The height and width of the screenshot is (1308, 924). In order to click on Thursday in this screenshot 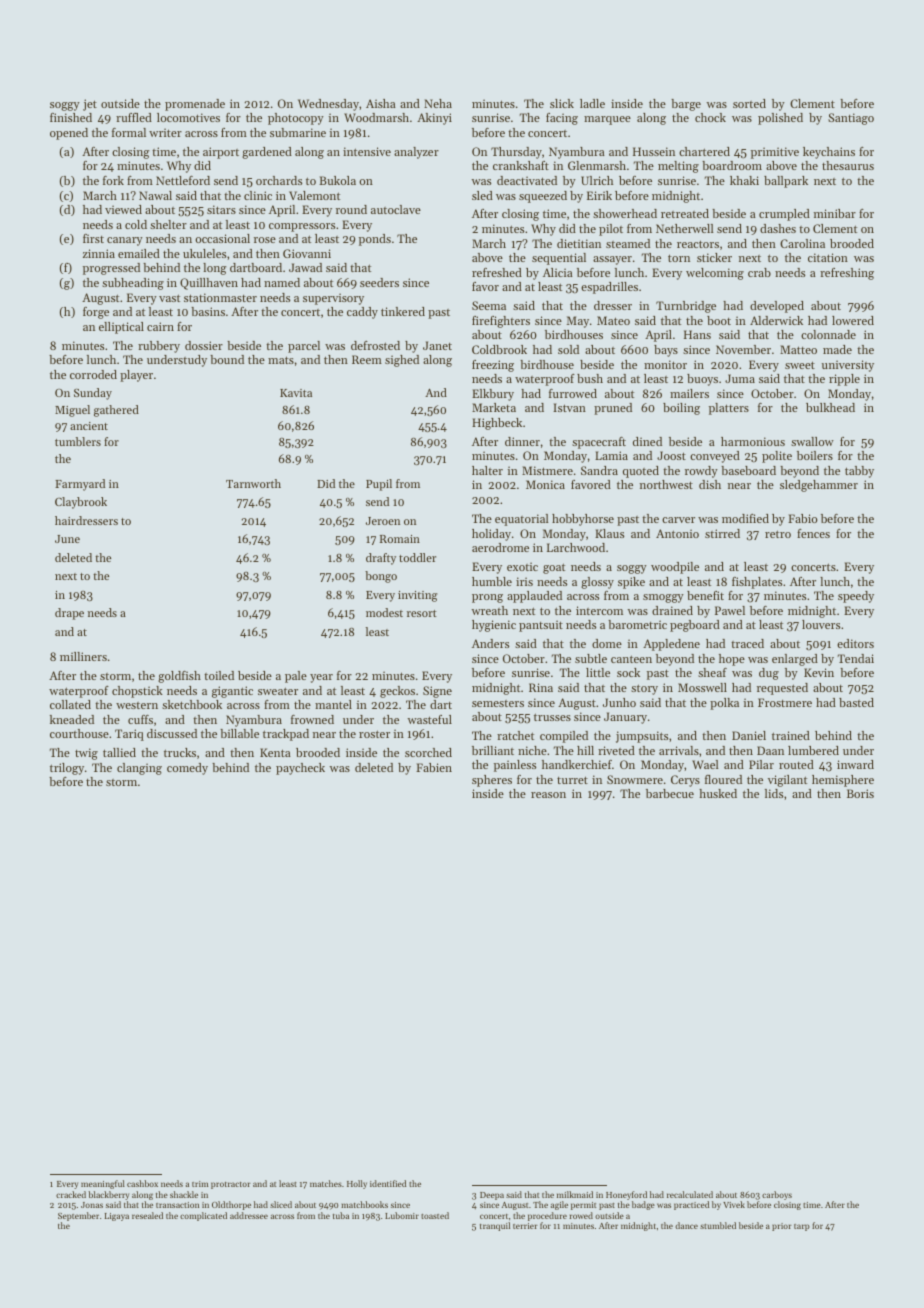, I will do `click(516, 153)`.
